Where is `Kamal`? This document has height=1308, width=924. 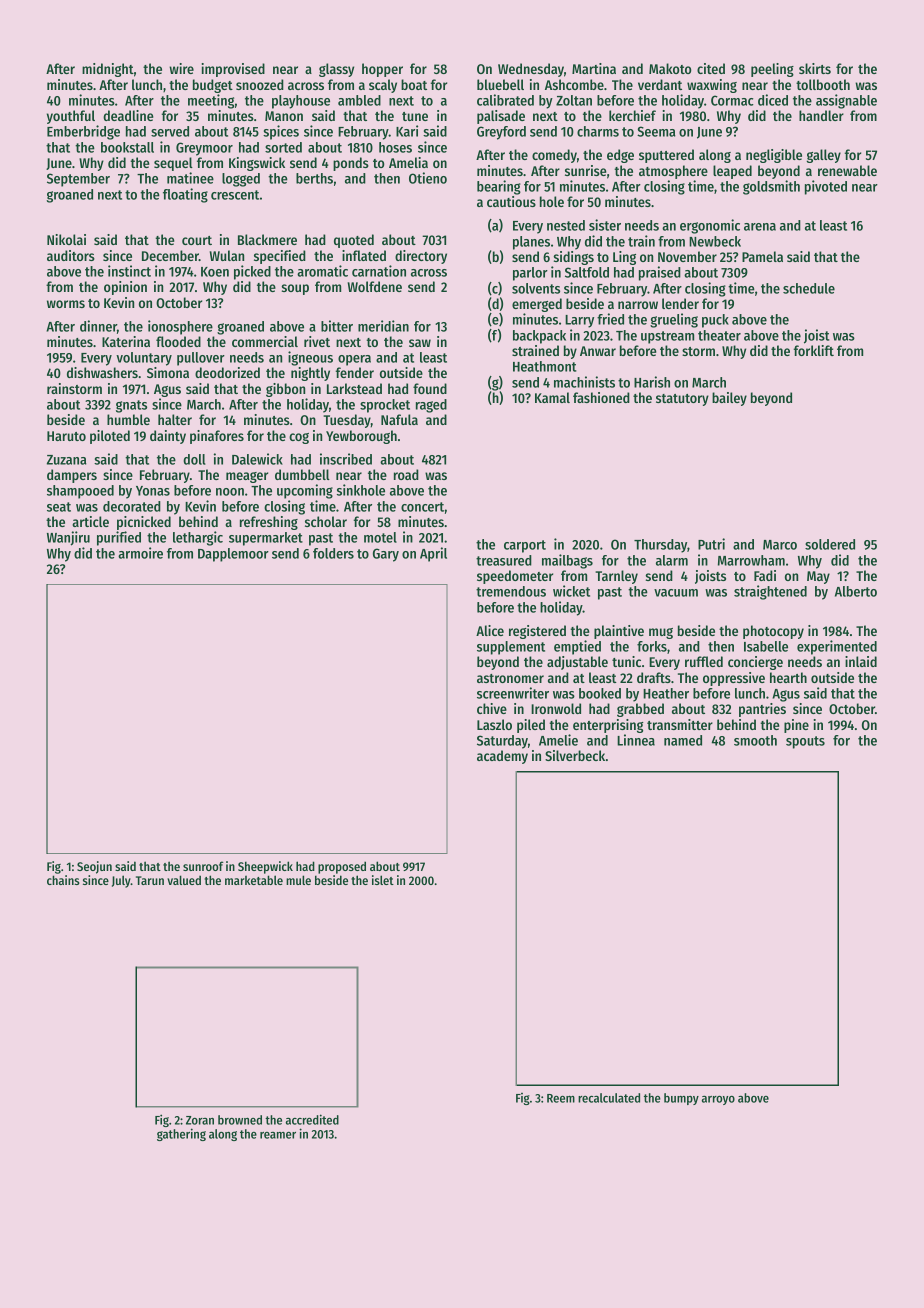 Kamal is located at coordinates (552, 397).
